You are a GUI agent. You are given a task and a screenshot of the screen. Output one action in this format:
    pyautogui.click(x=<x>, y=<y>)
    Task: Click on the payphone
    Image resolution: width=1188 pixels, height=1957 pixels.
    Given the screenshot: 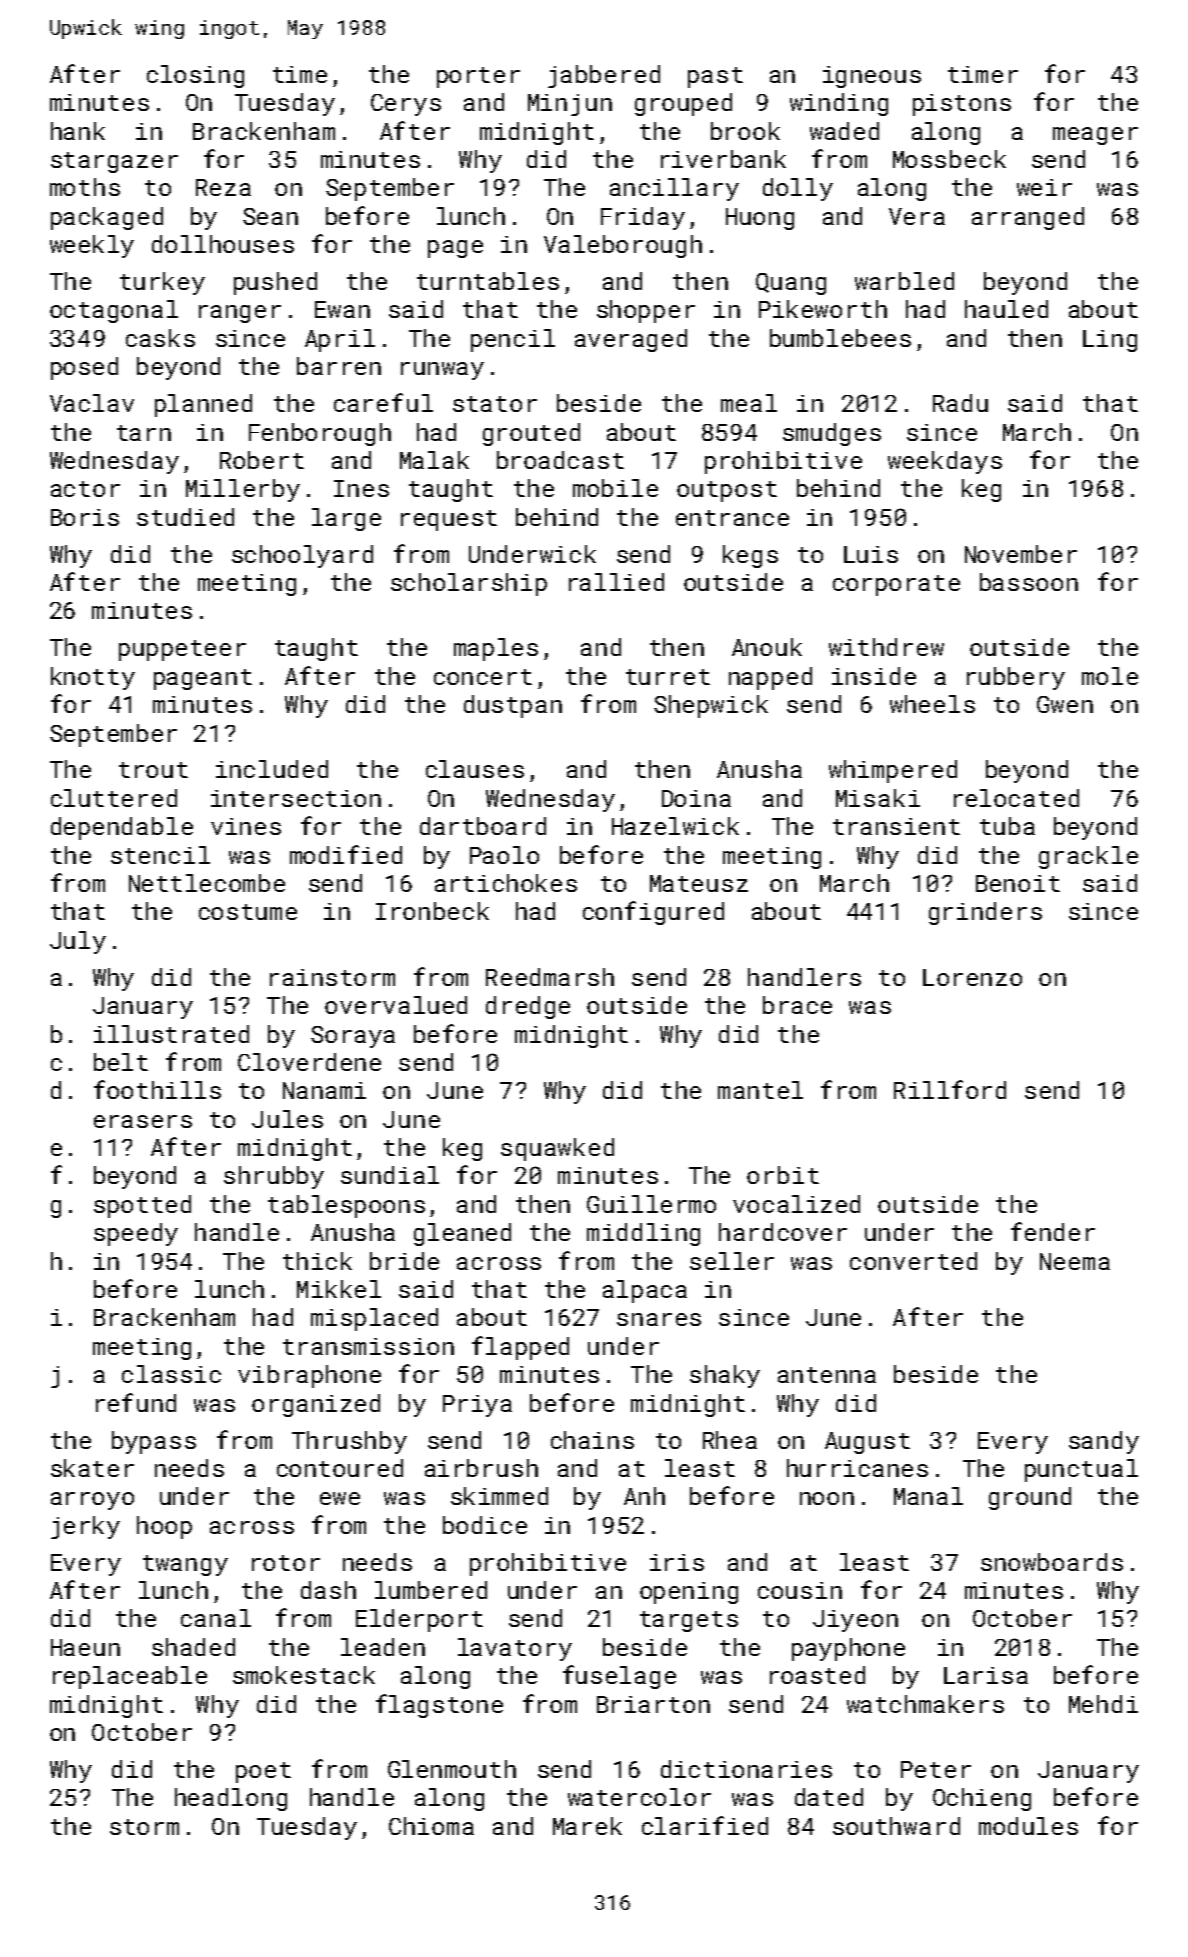 What is the action you would take?
    pyautogui.click(x=848, y=1649)
